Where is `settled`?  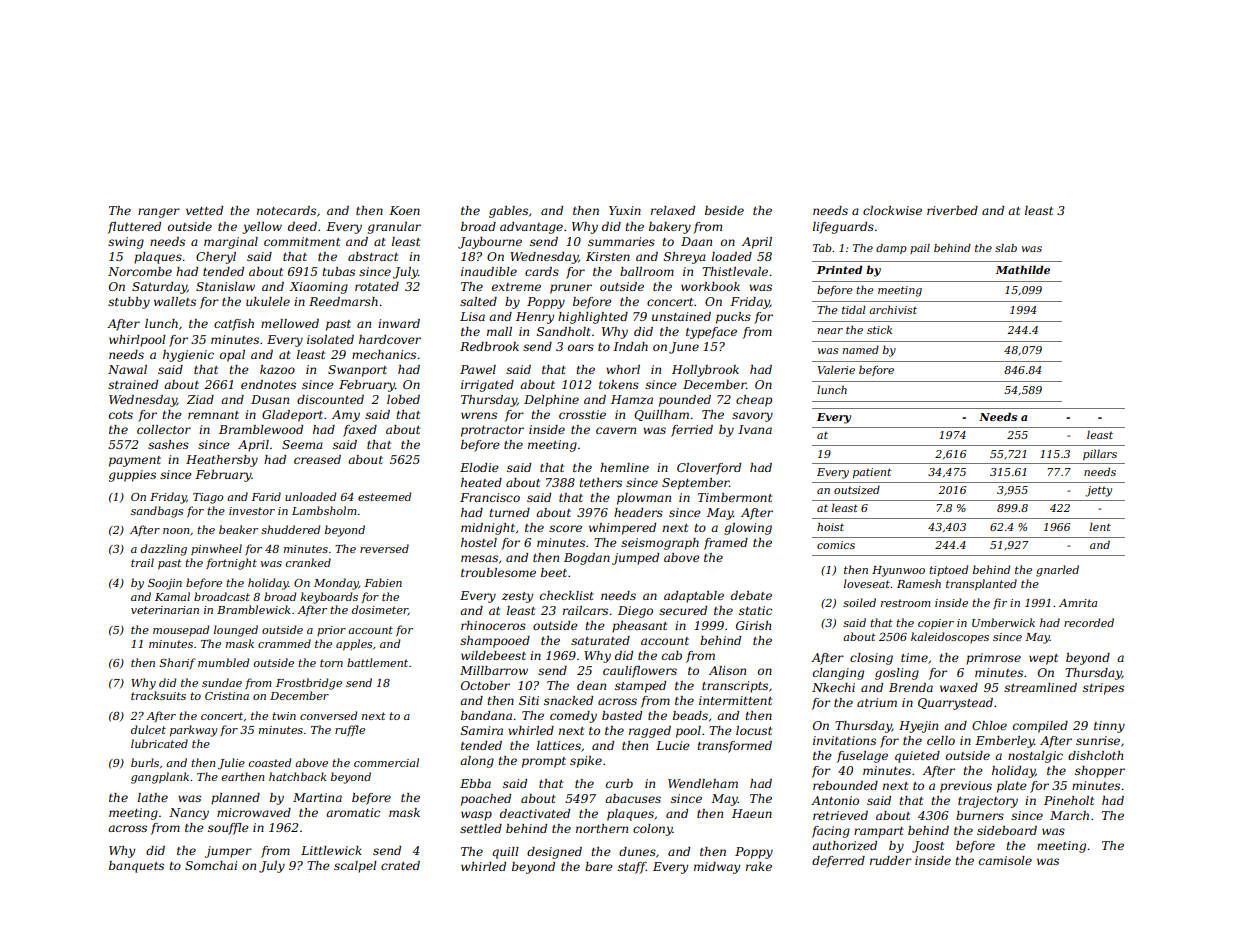 settled is located at coordinates (481, 828).
